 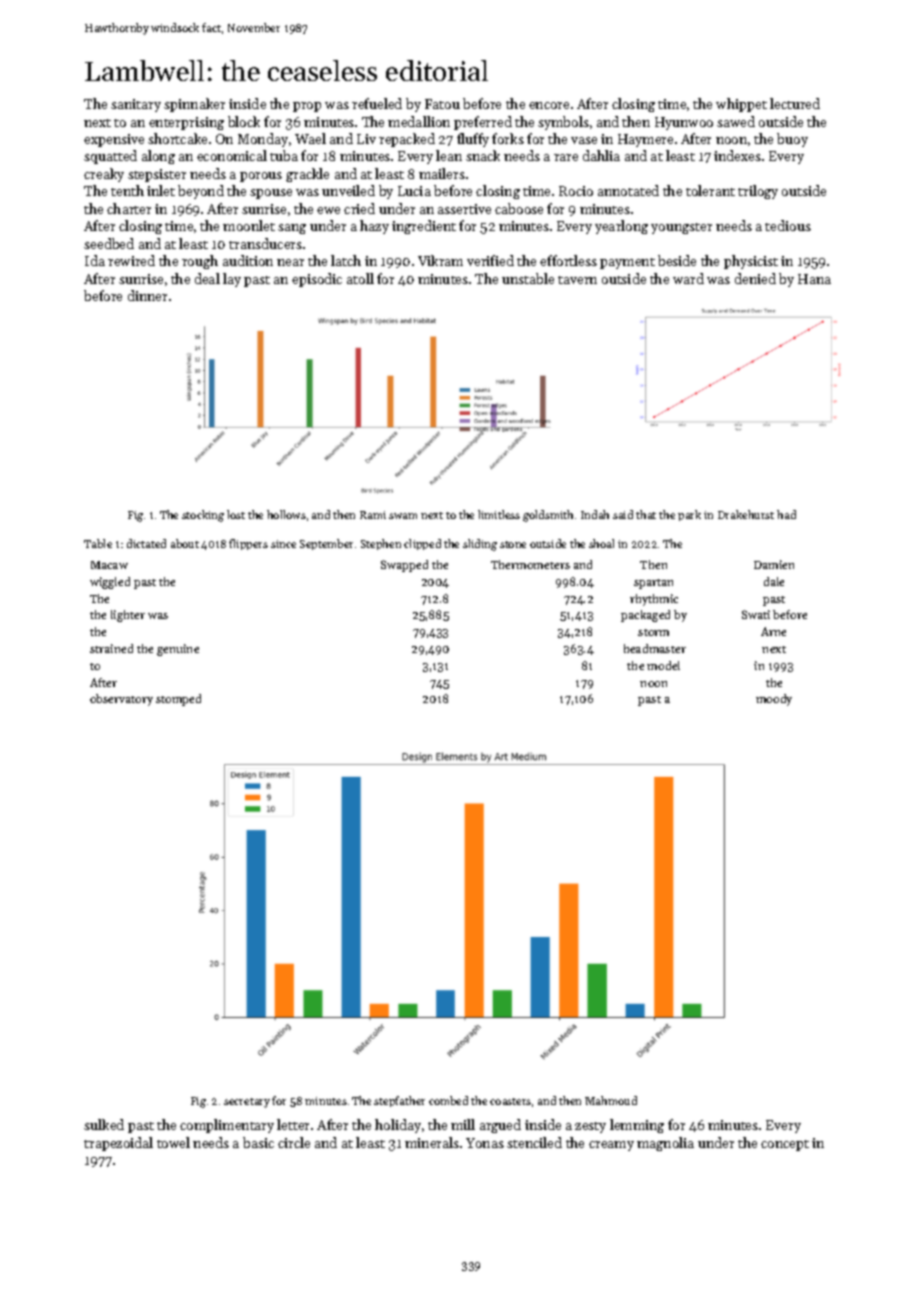 I want to click on lectured, so click(x=795, y=103).
